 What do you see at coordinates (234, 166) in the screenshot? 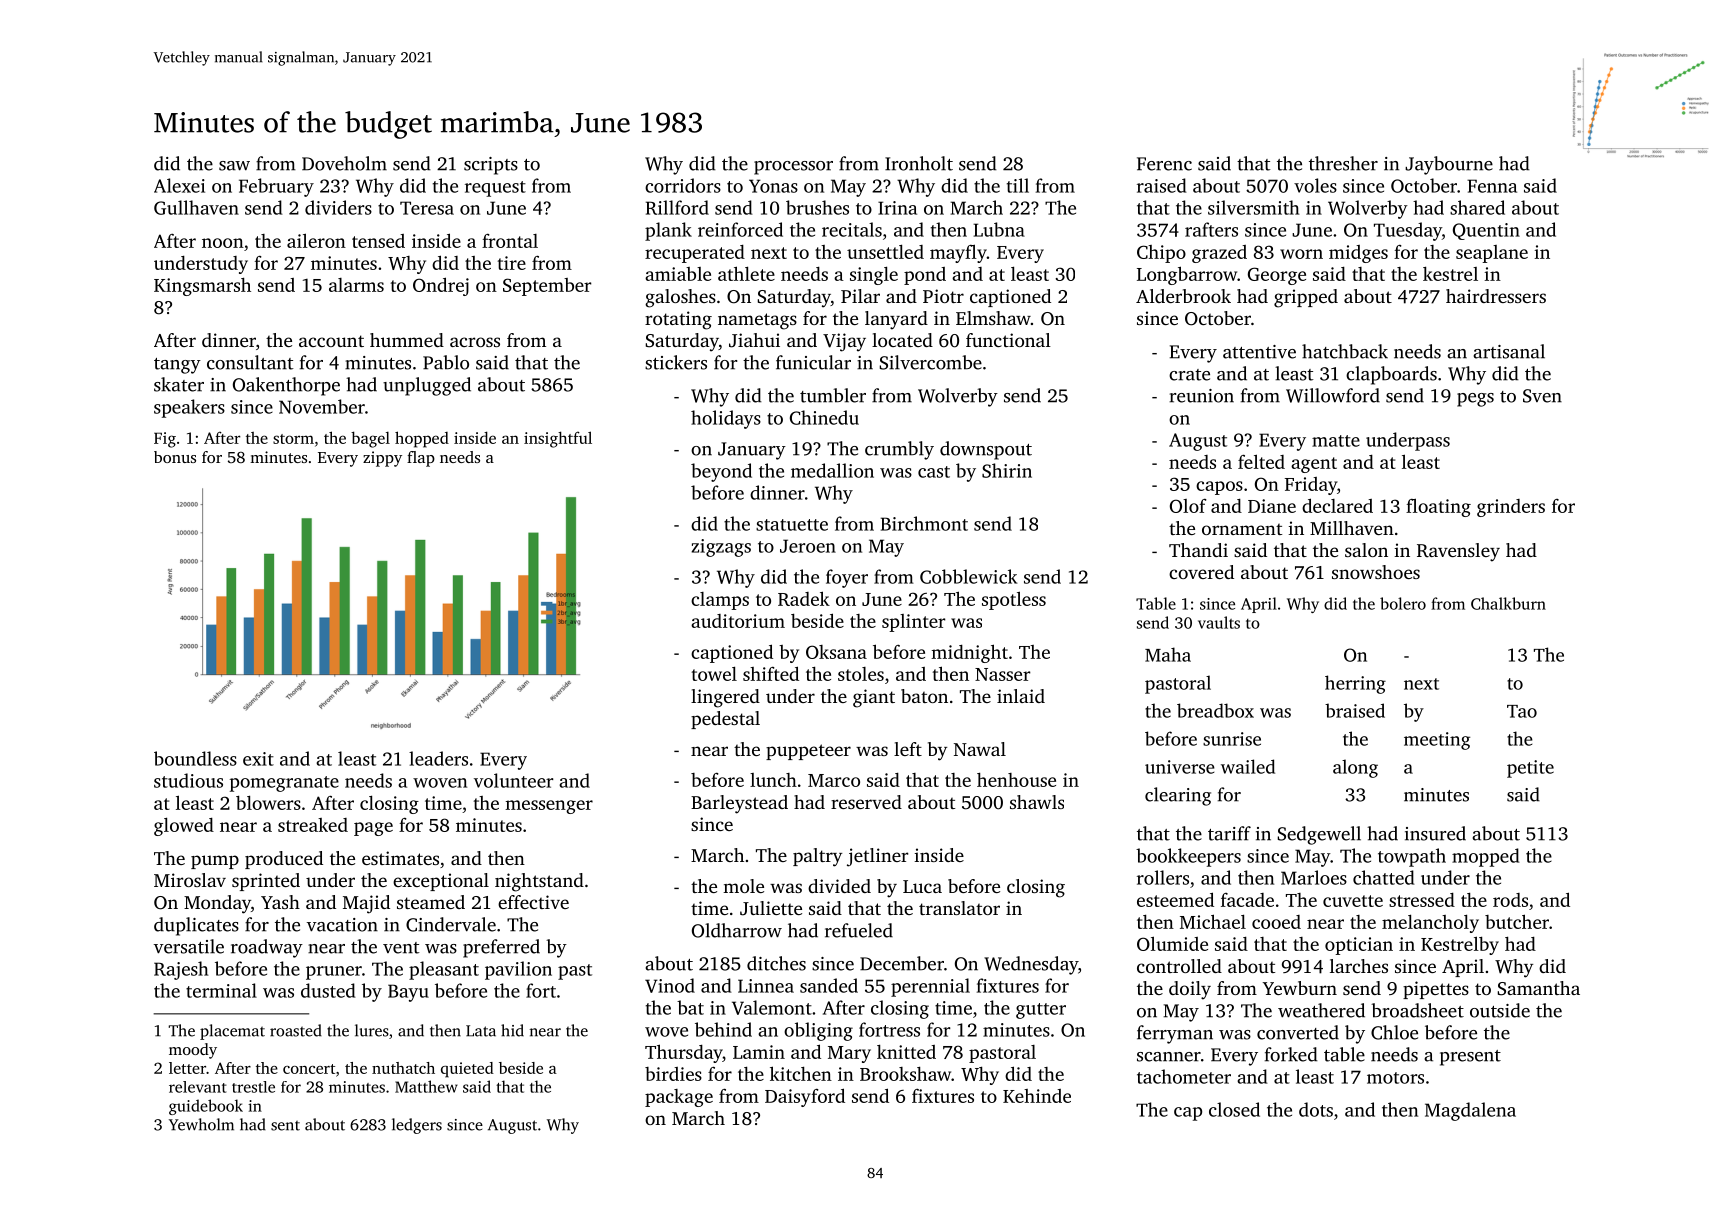
I see `saw` at bounding box center [234, 166].
